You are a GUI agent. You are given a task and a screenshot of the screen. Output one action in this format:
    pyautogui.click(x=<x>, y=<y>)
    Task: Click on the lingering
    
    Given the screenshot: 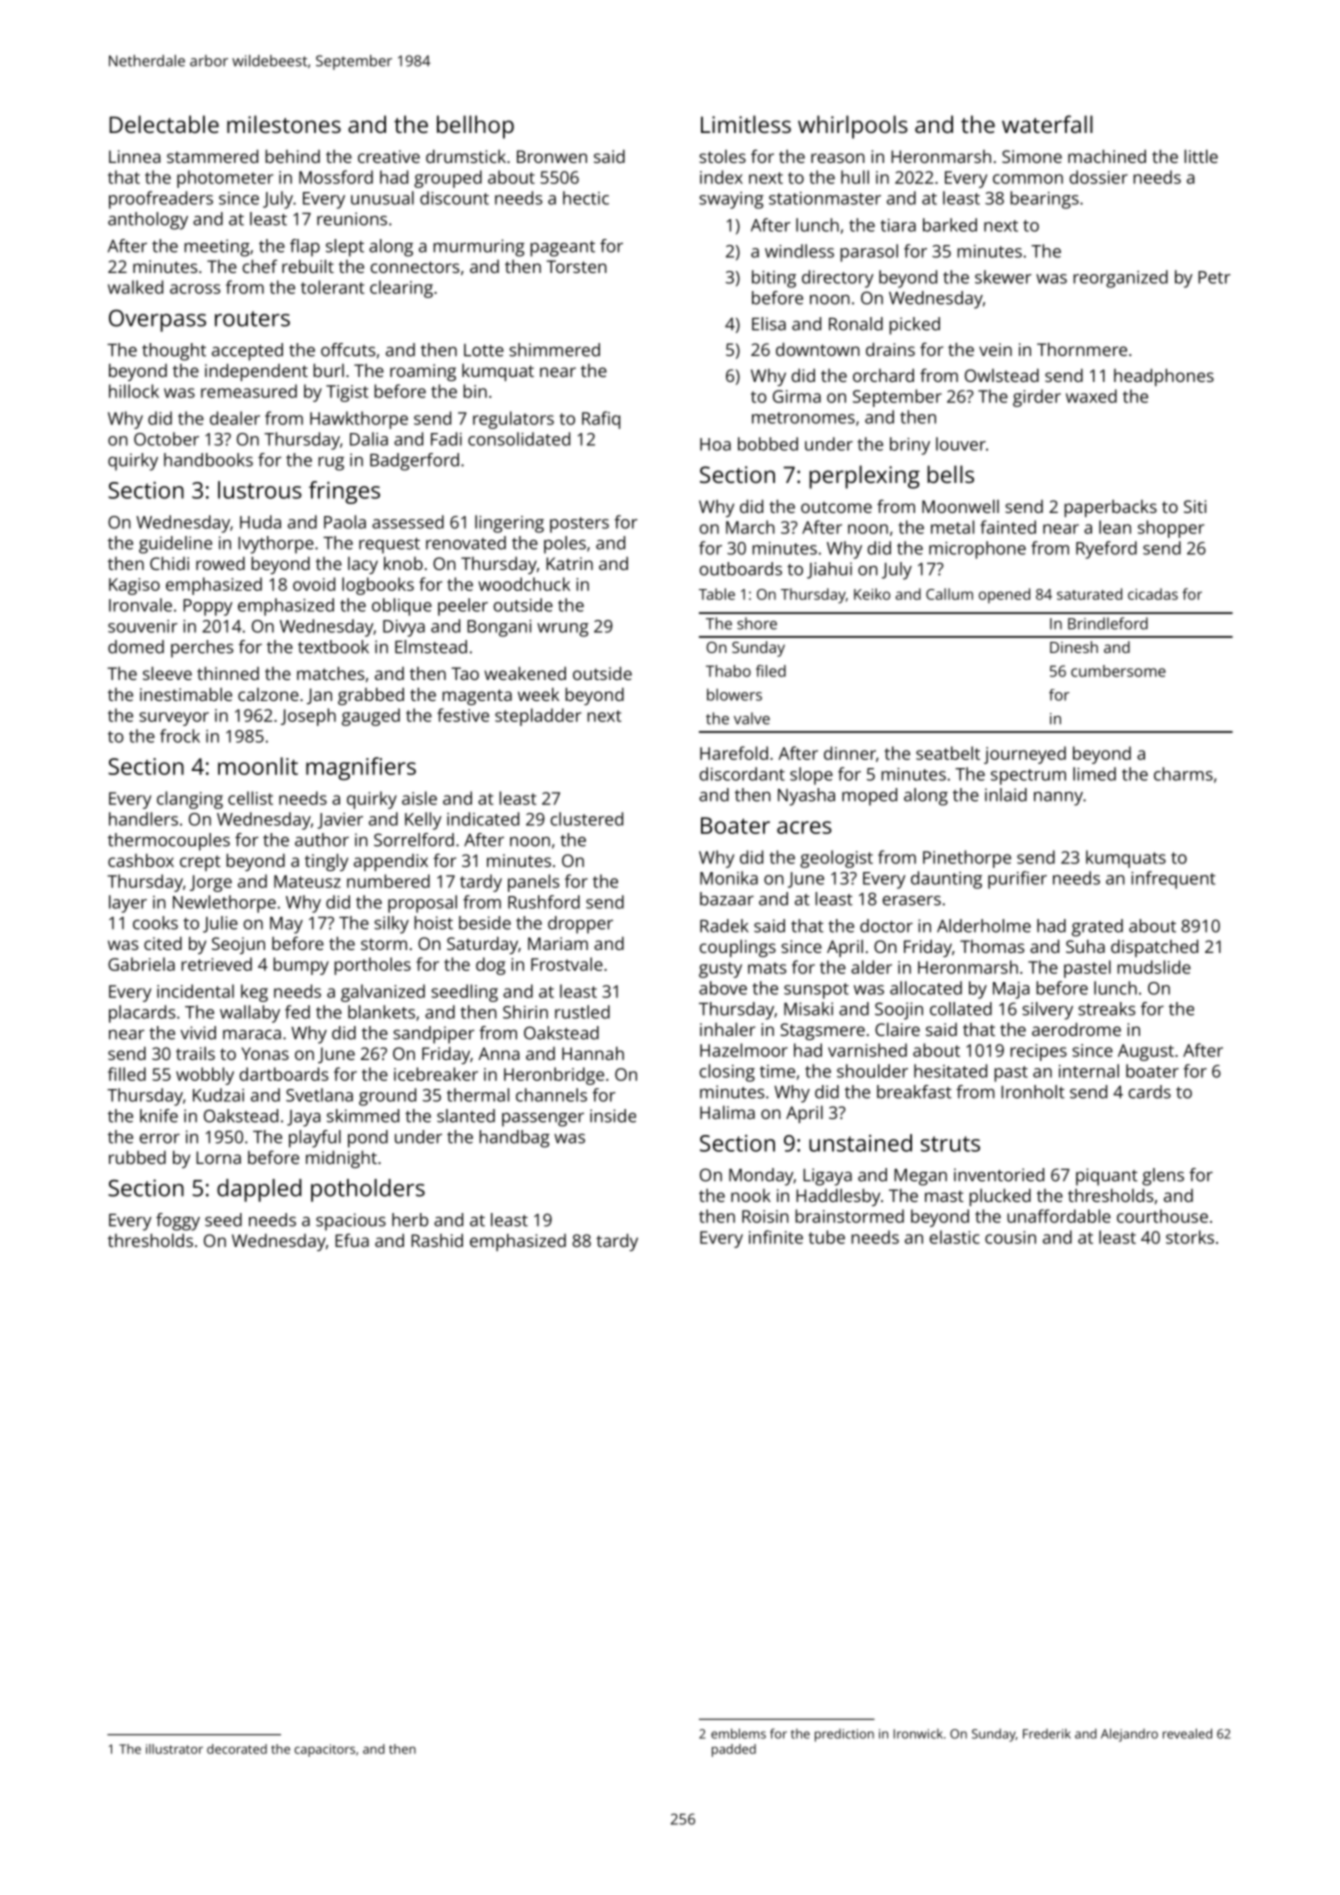 What is the action you would take?
    pyautogui.click(x=509, y=524)
